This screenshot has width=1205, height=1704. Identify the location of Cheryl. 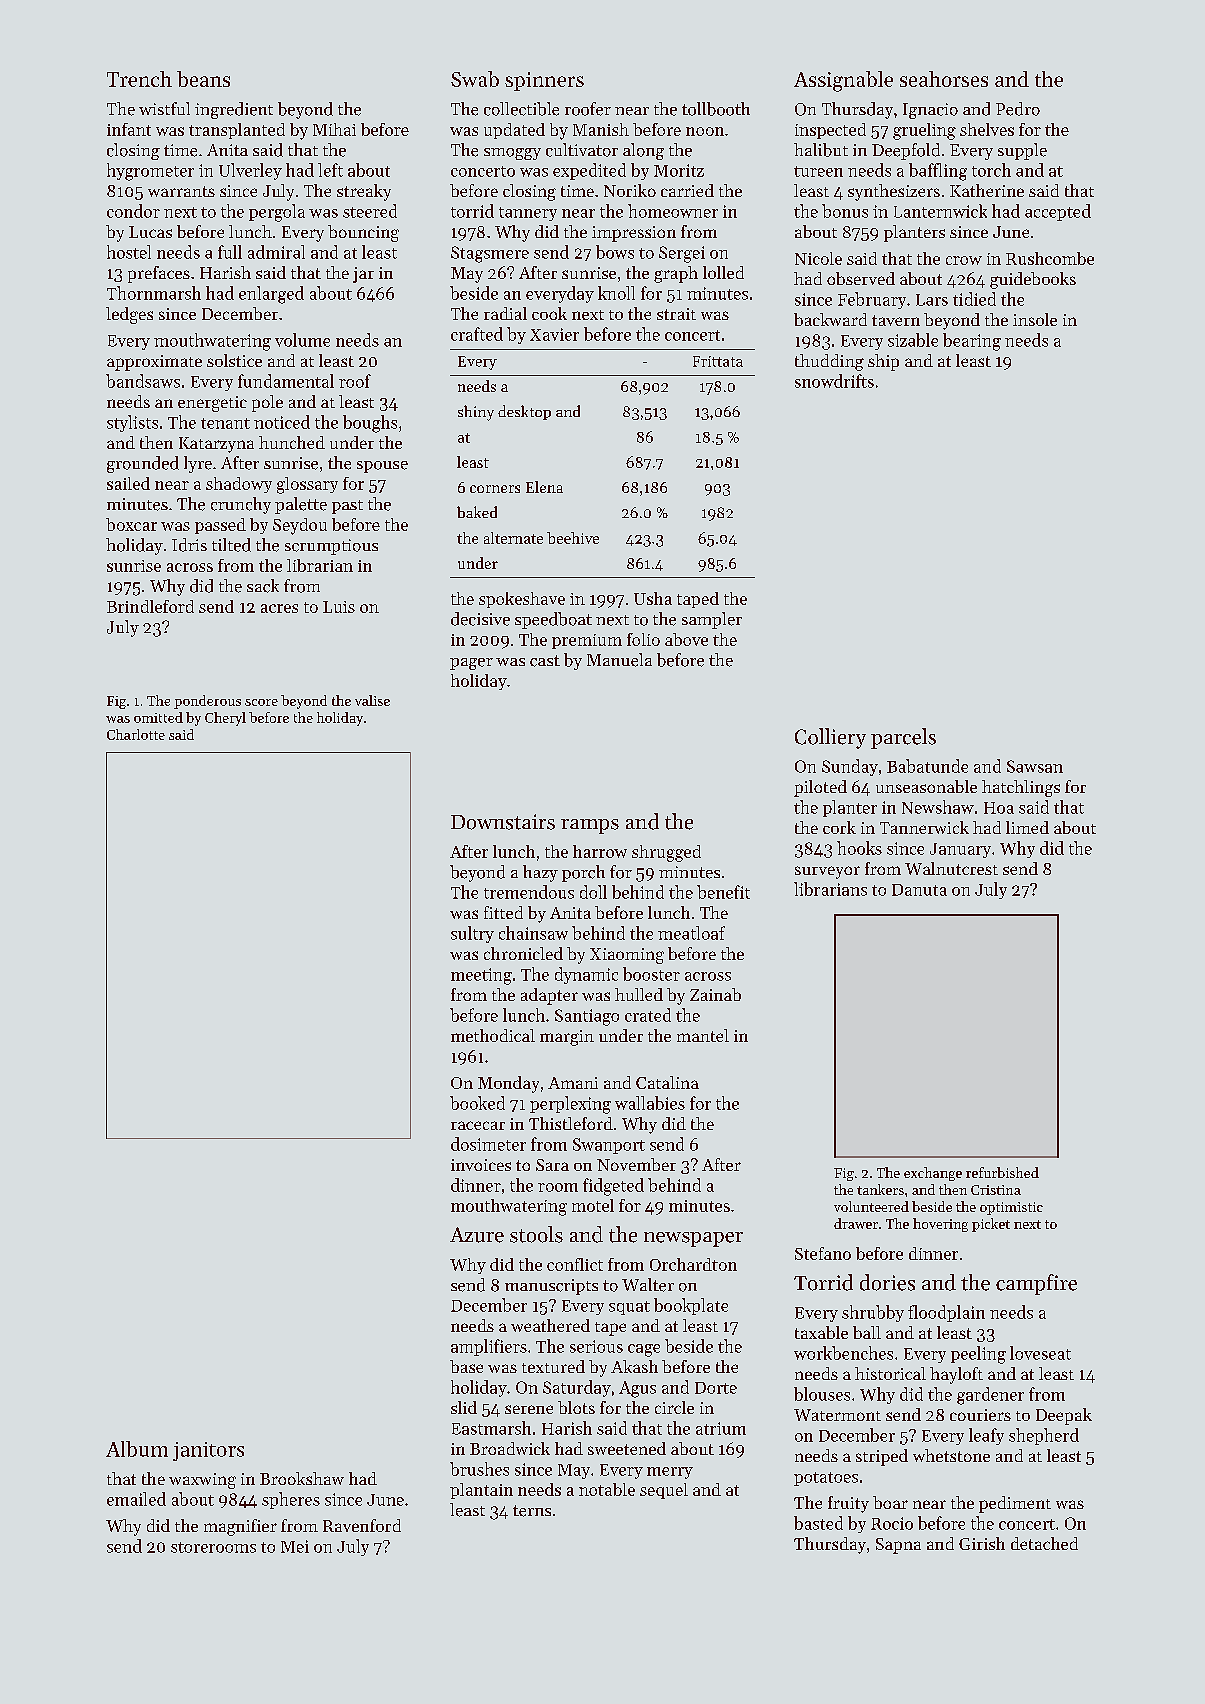
(225, 719).
